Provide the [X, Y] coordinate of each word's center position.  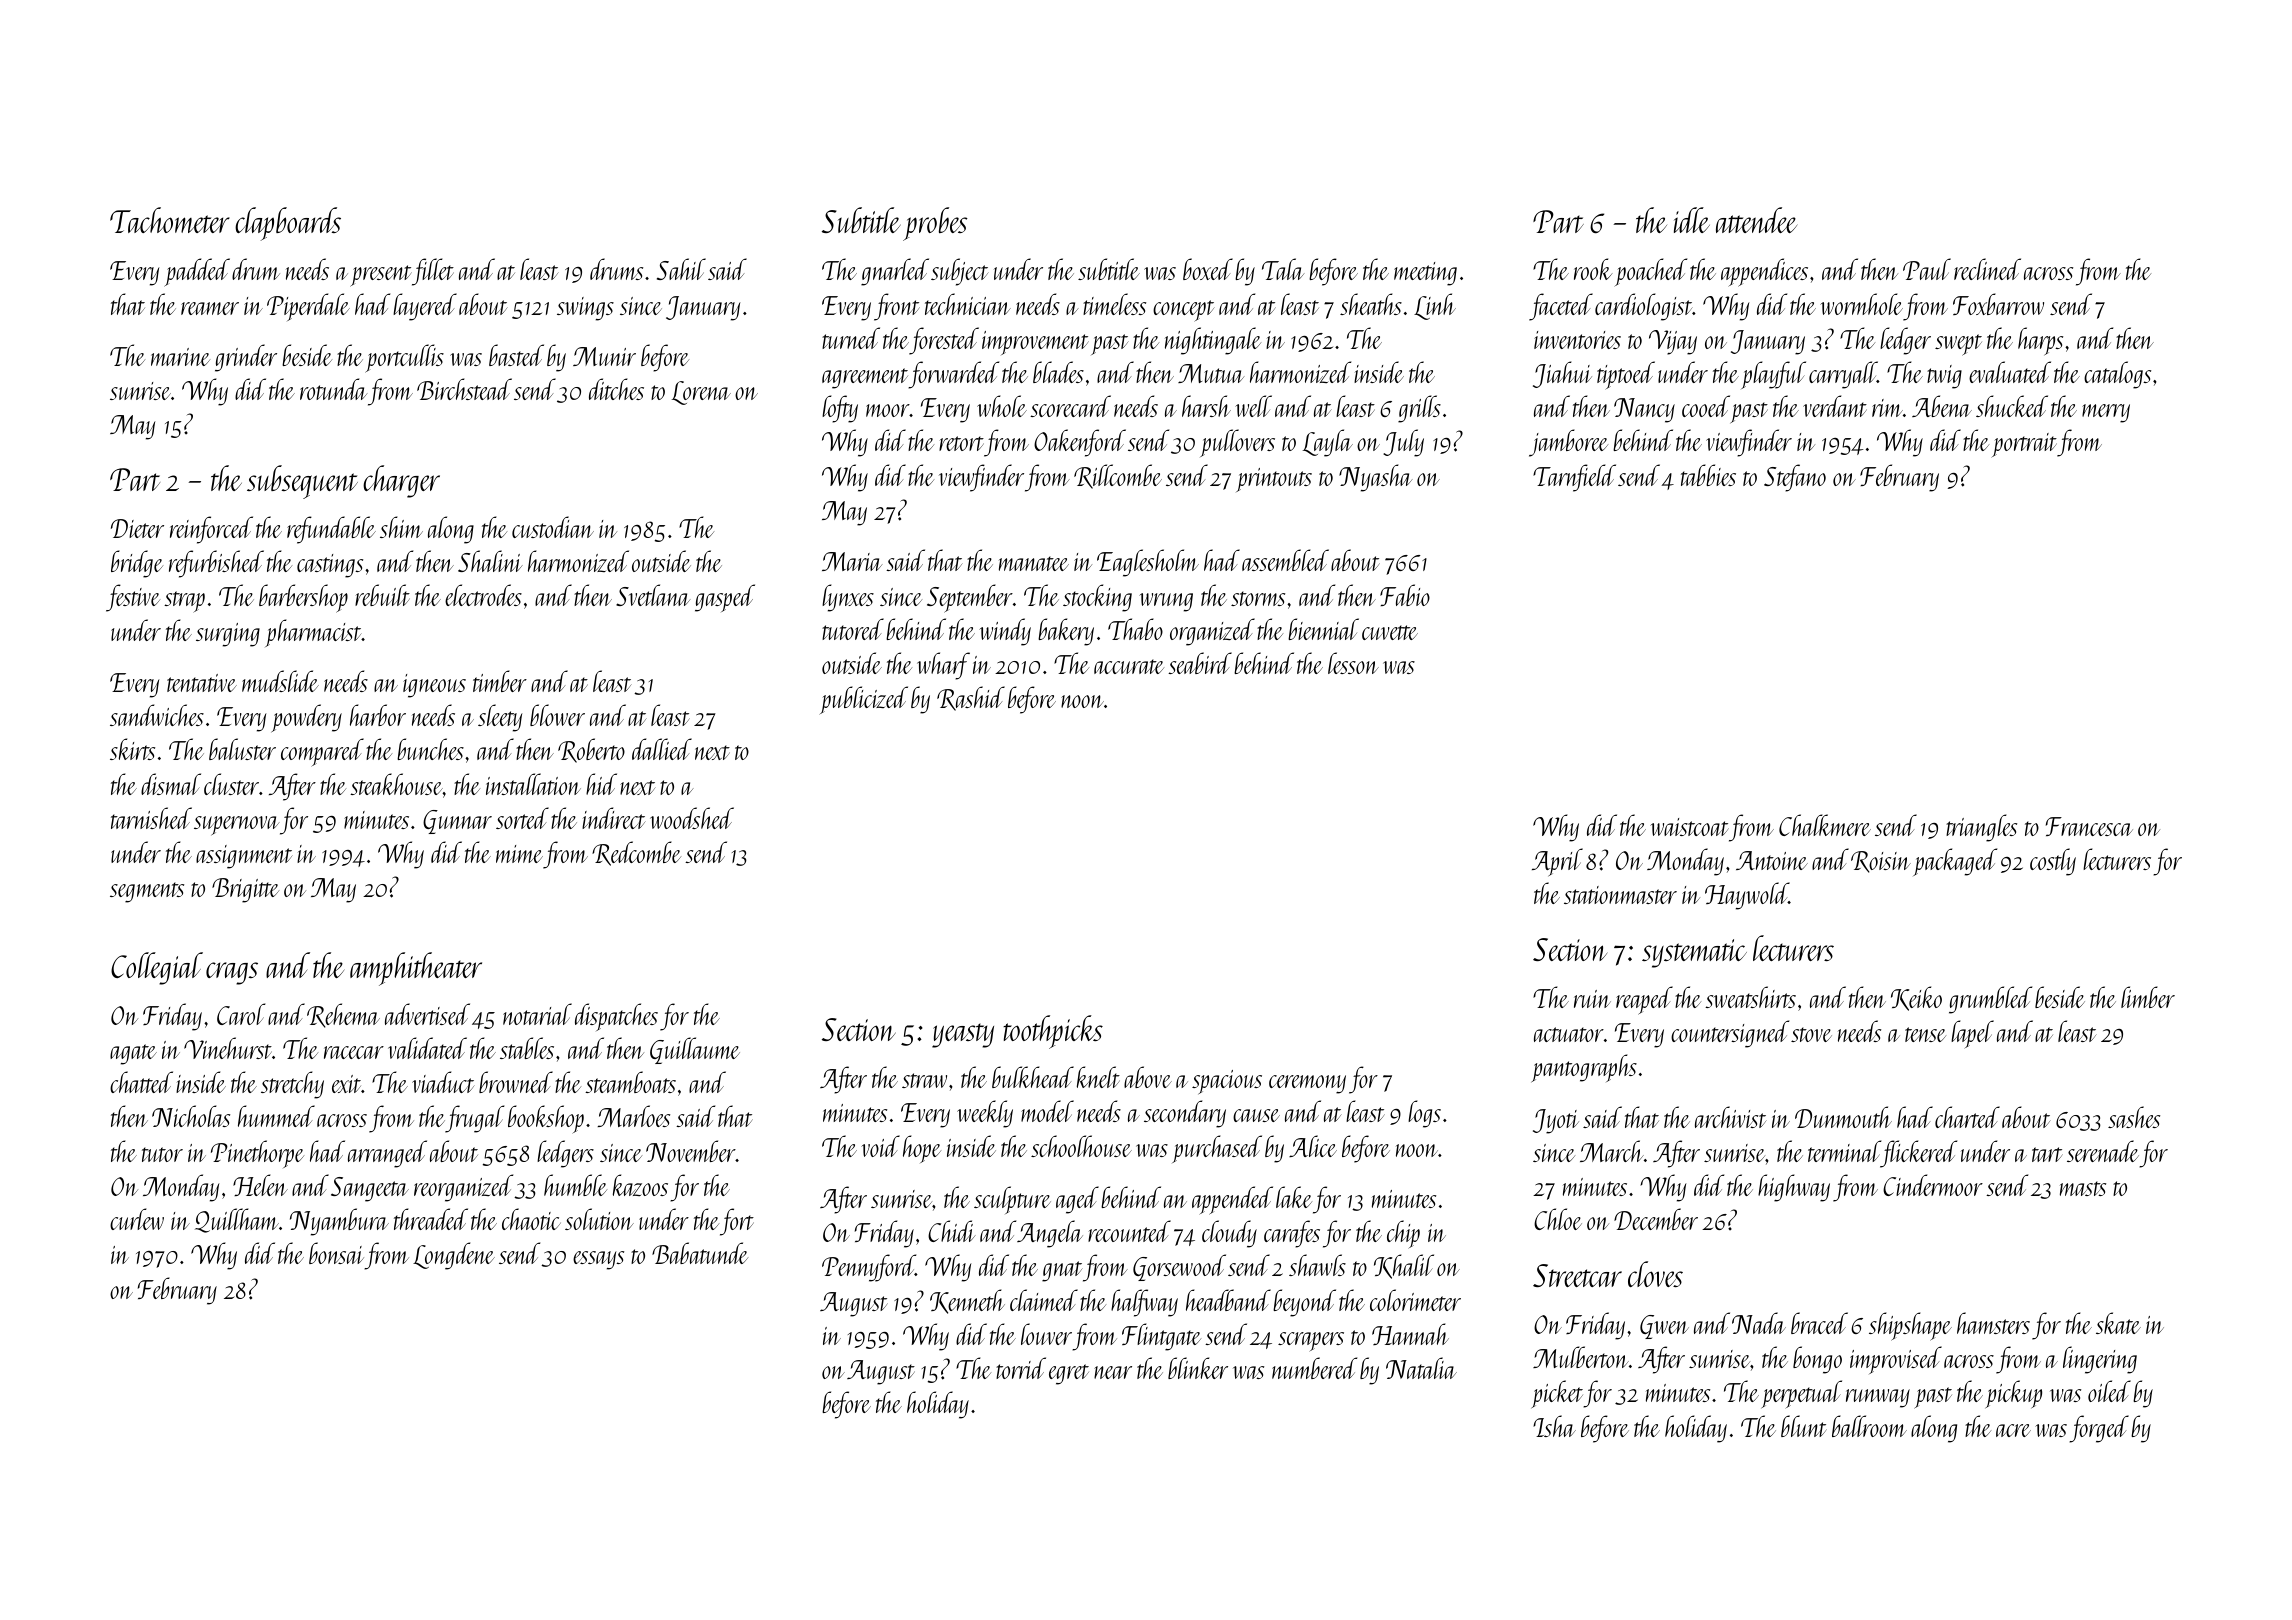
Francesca [2089, 826]
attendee [1756, 220]
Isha [1554, 1426]
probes [935, 224]
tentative [202, 683]
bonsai [336, 1253]
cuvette [1390, 632]
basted [516, 355]
